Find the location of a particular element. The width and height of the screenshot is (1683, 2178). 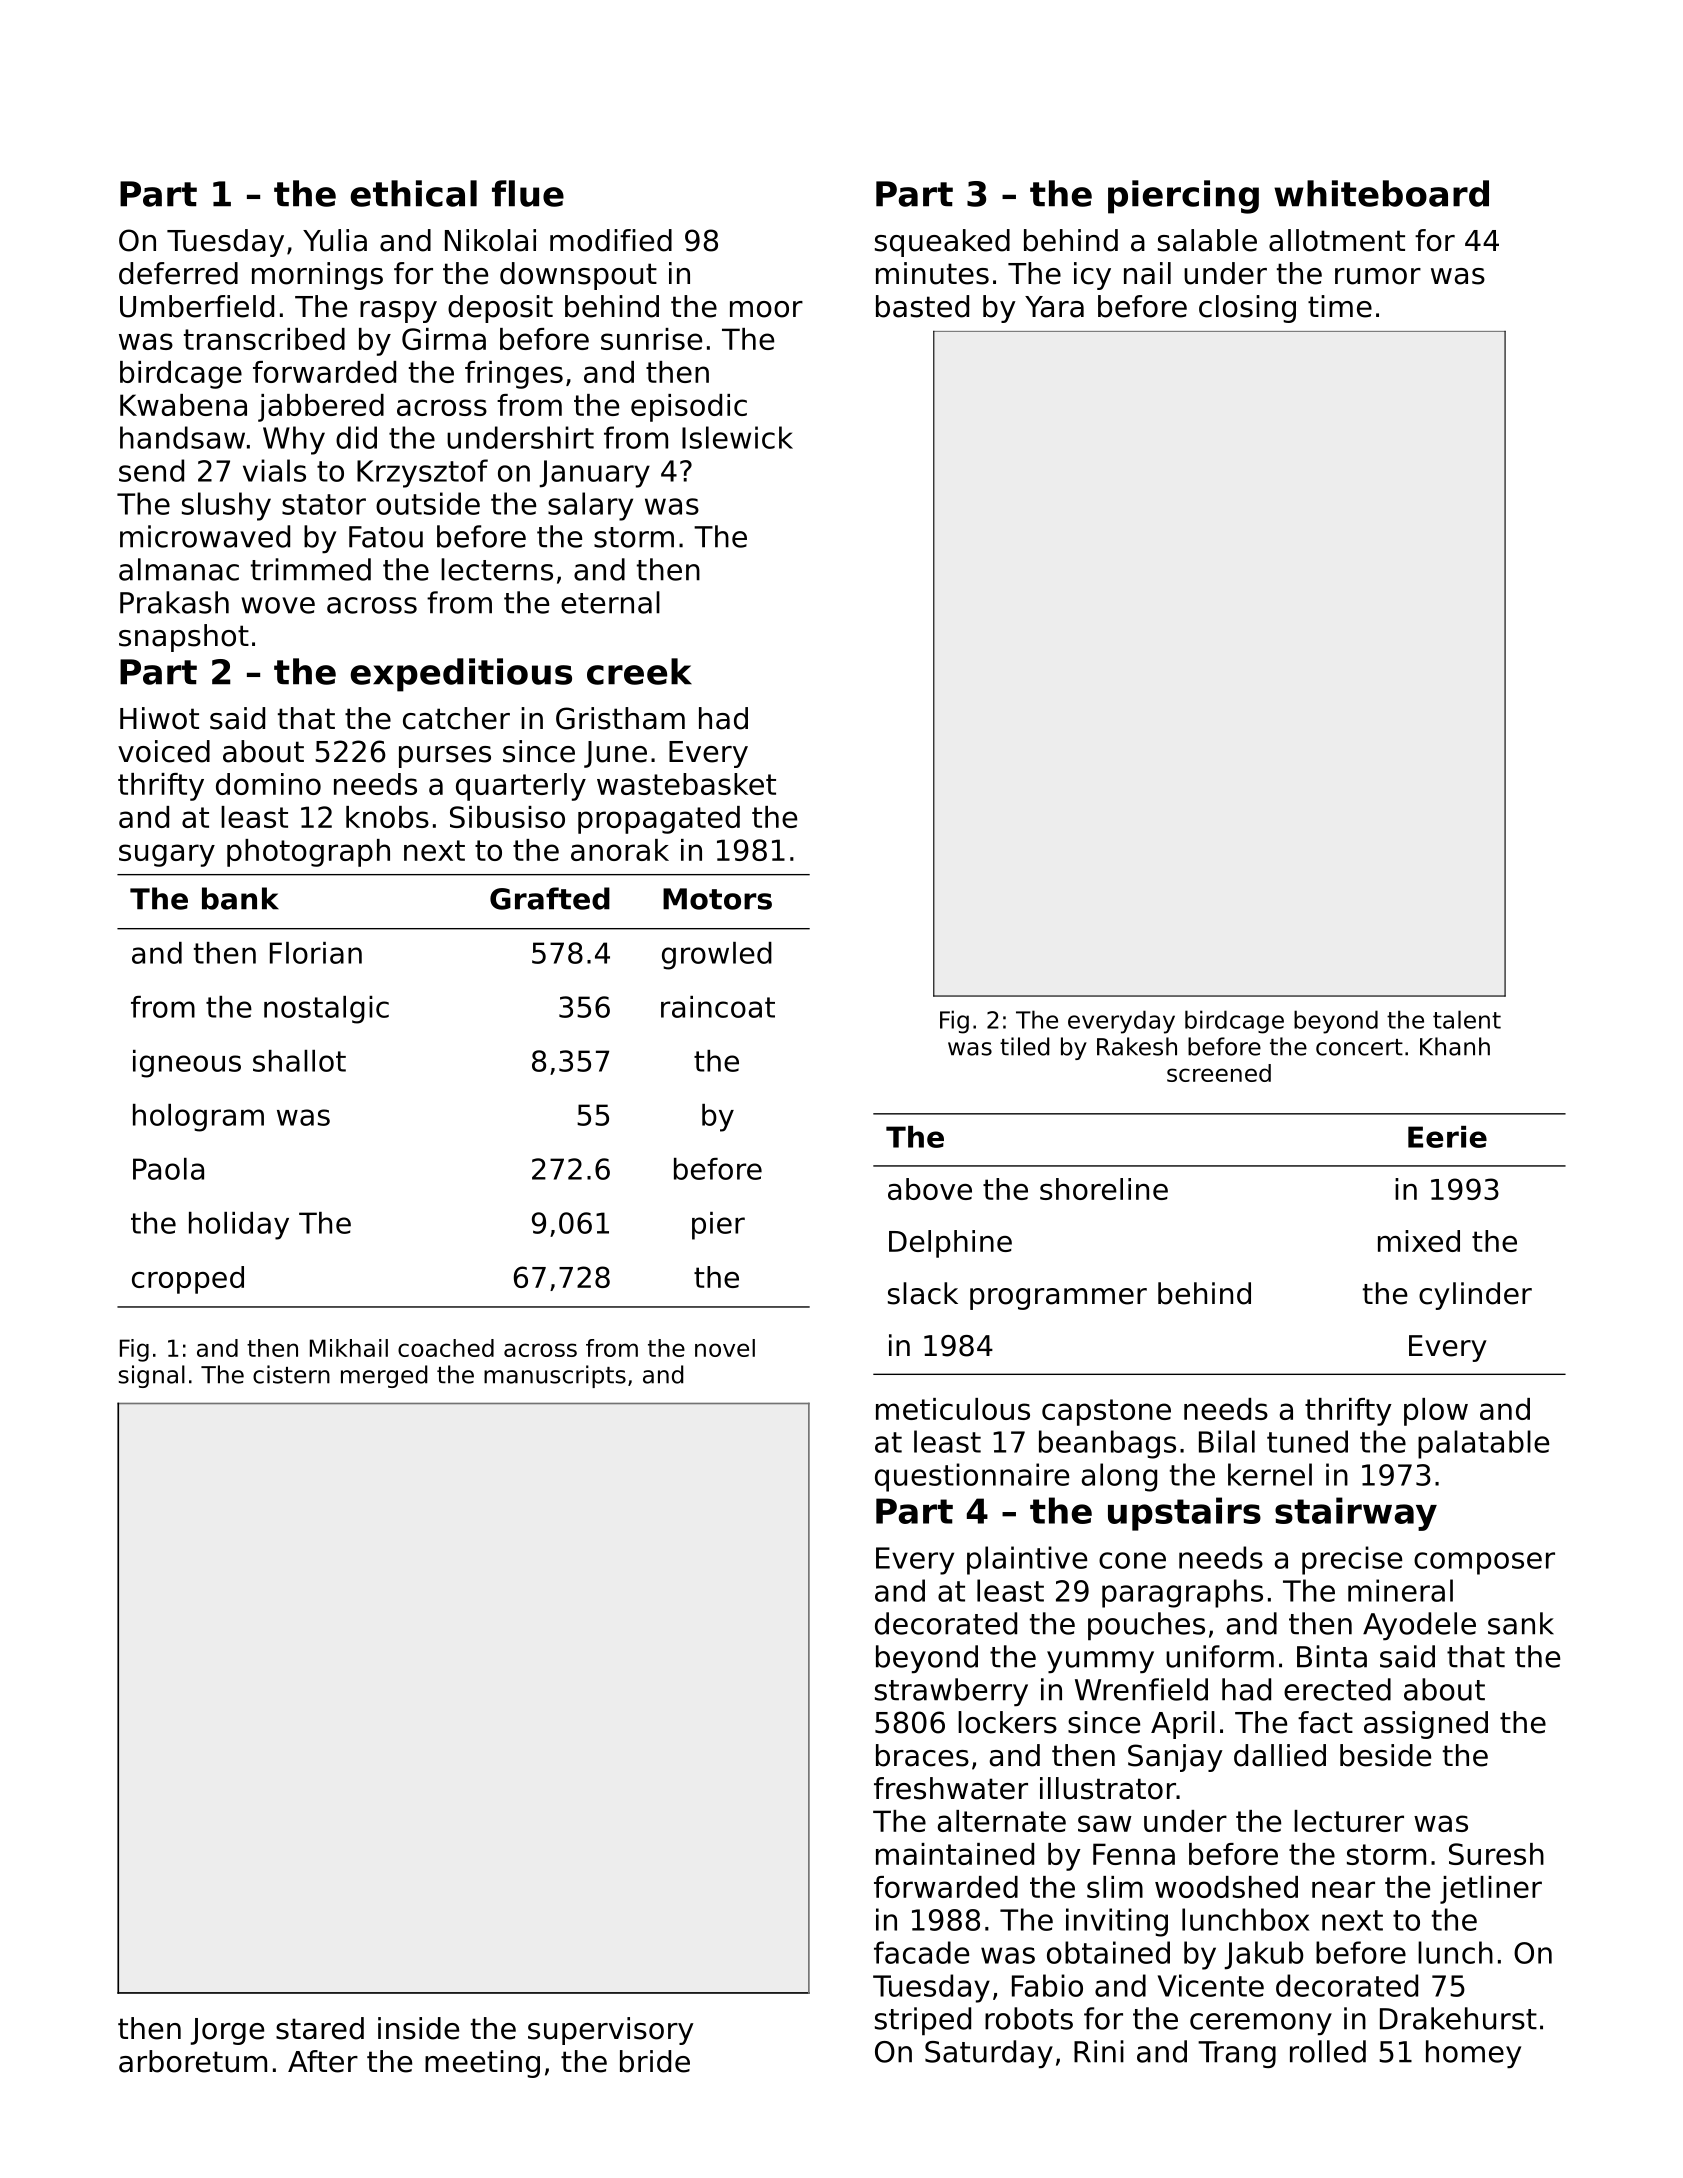

Jorge is located at coordinates (227, 2031).
